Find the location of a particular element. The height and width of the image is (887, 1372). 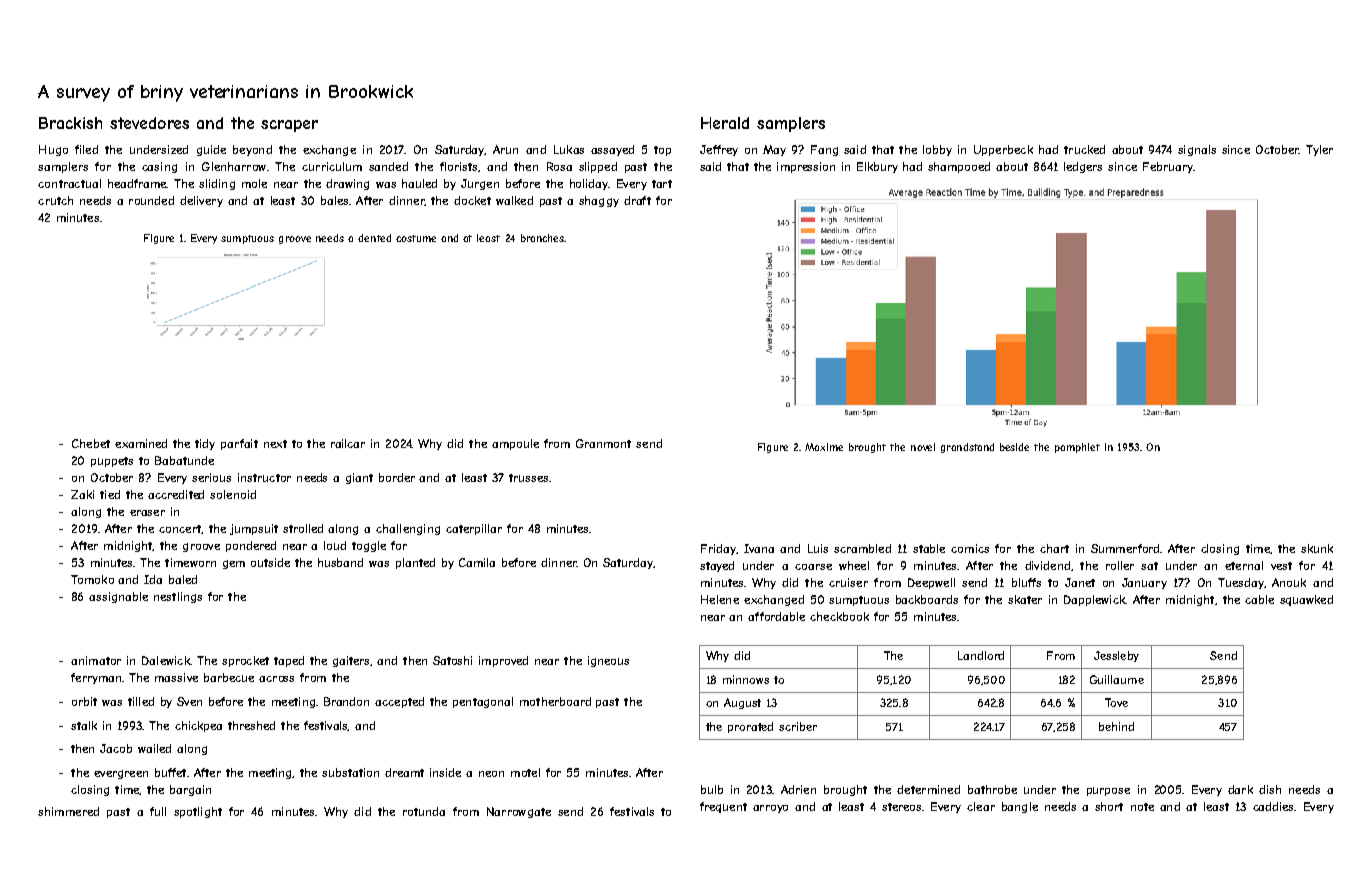

squawked is located at coordinates (1306, 600).
